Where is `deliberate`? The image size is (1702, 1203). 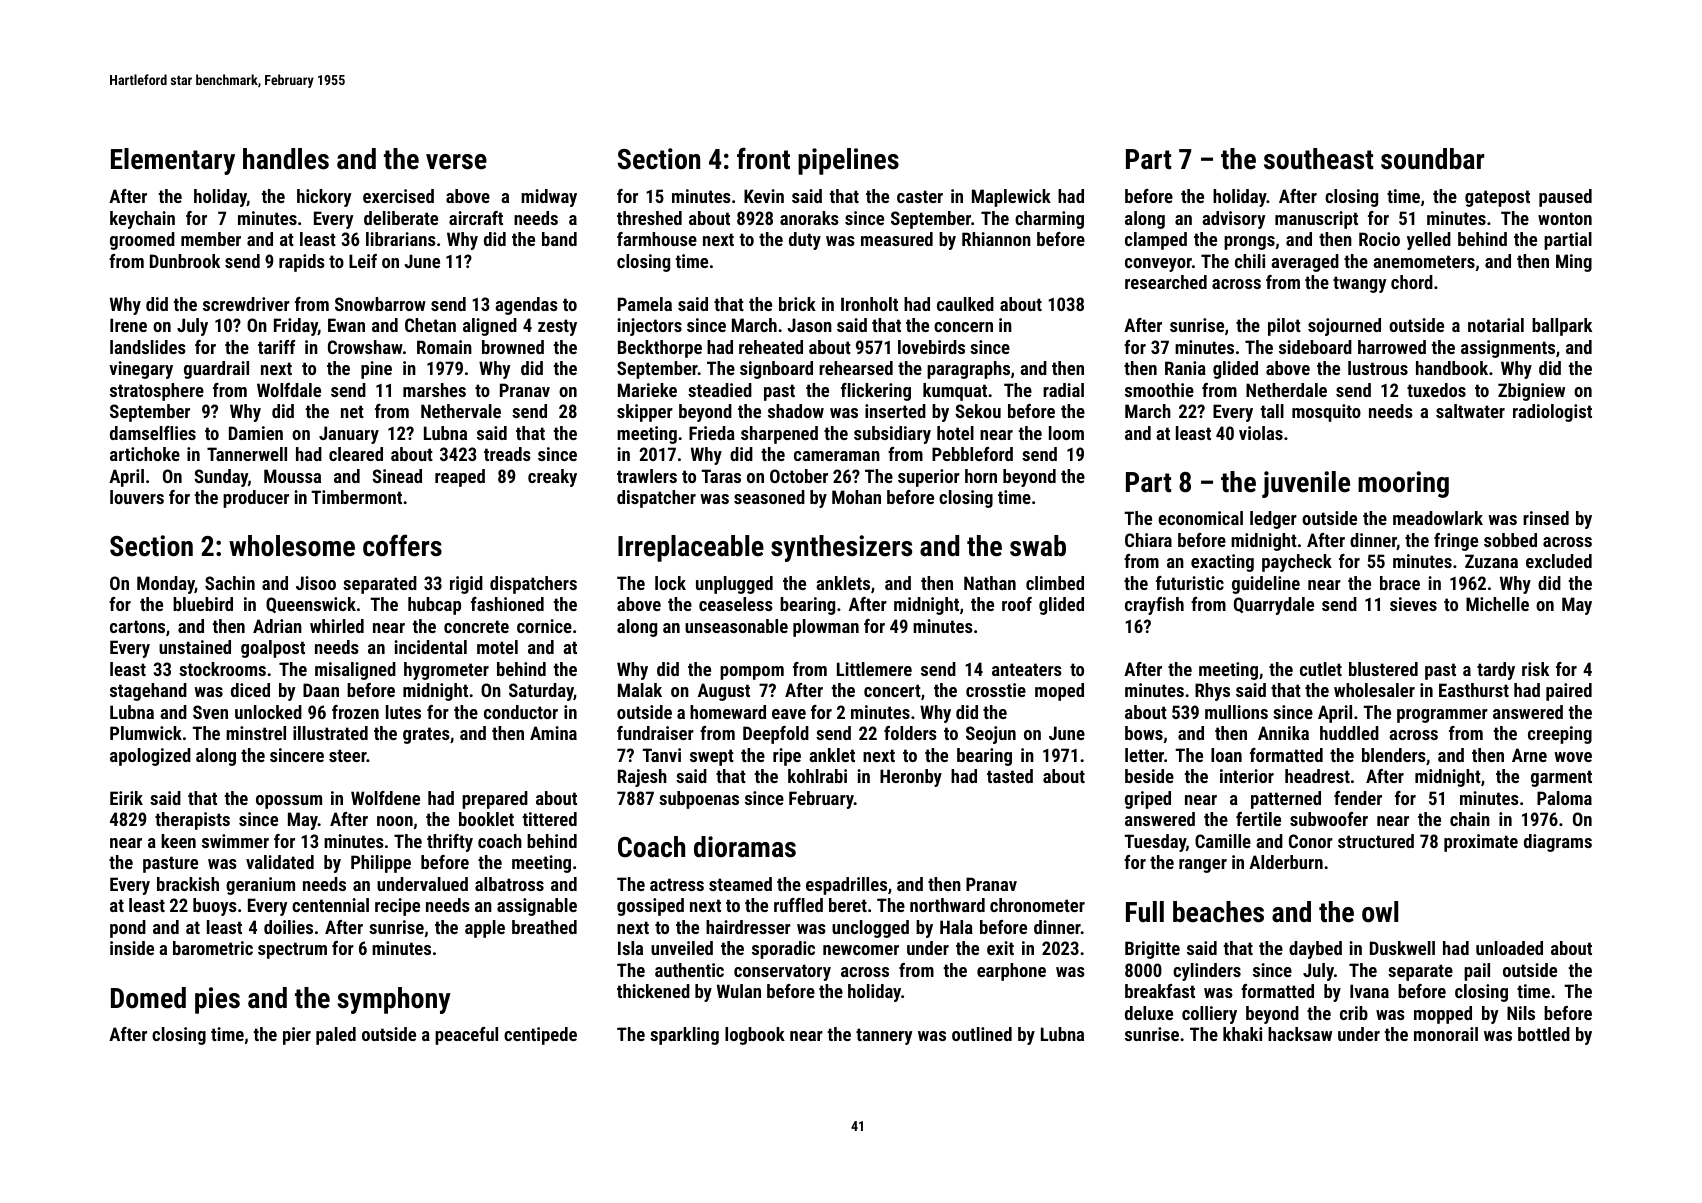
deliberate is located at coordinates (401, 218).
